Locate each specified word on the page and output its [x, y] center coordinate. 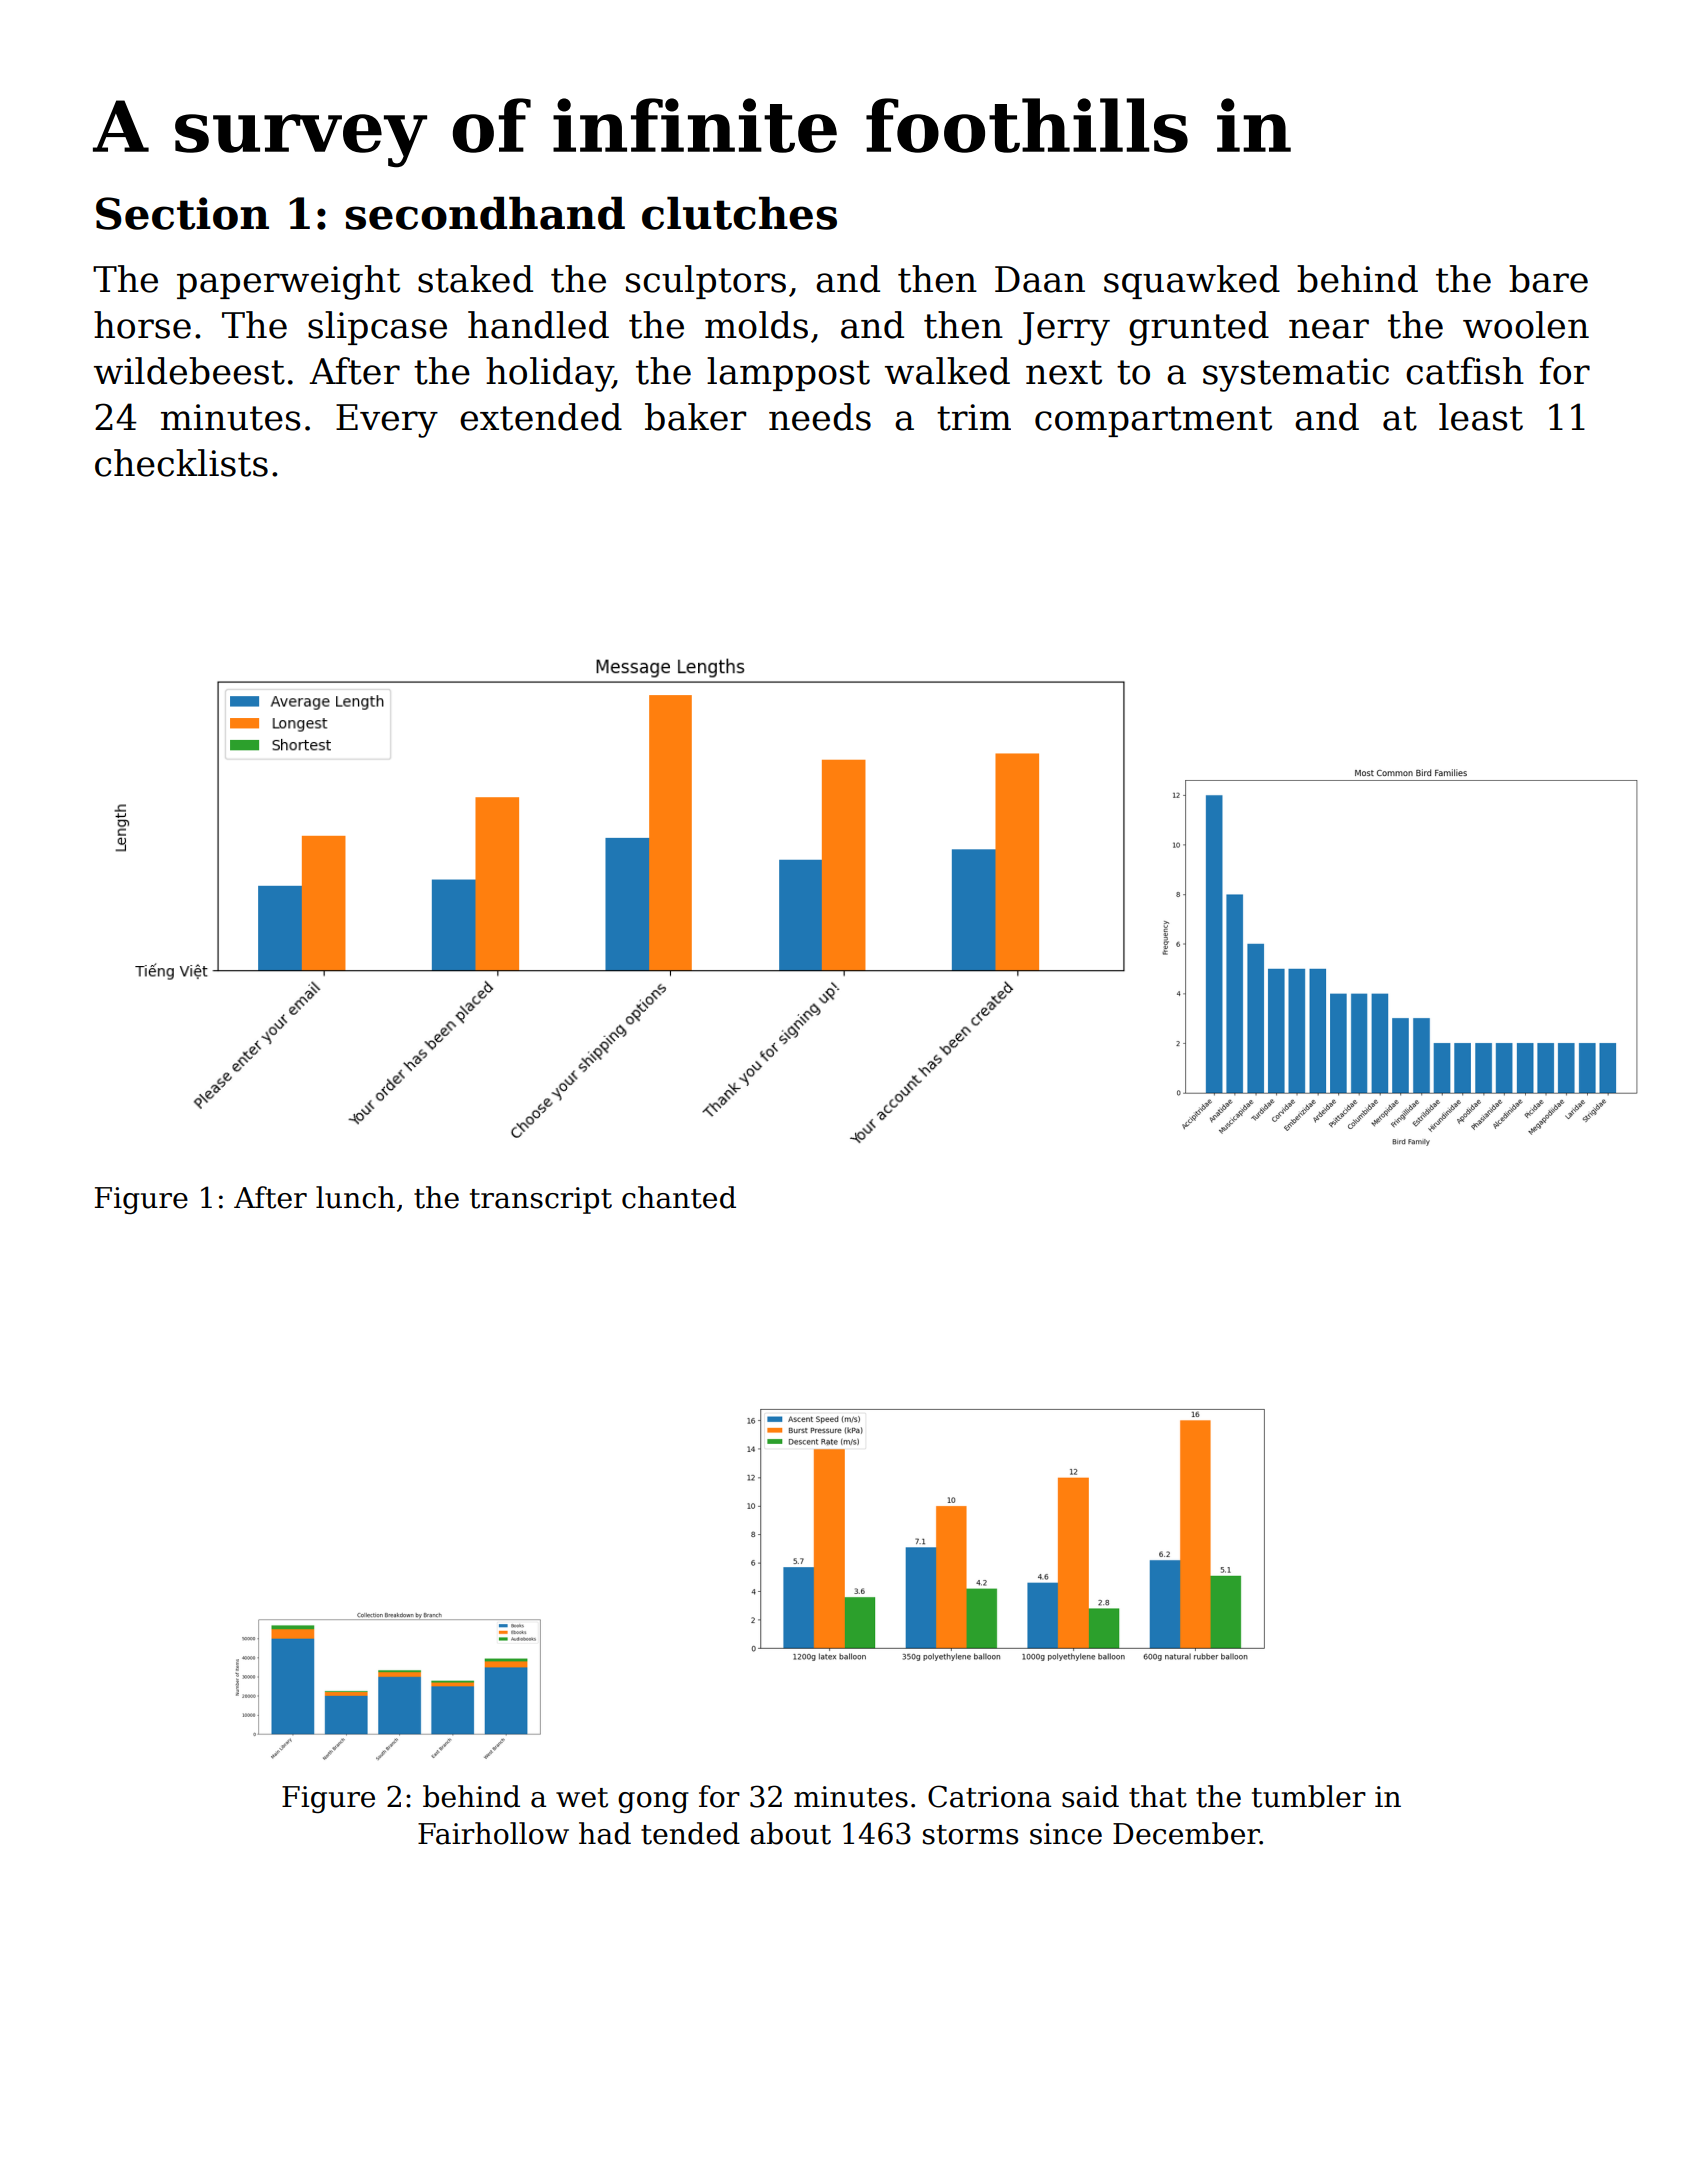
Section [182, 213]
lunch [355, 1197]
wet [582, 1798]
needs [820, 417]
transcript [541, 1200]
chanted [679, 1197]
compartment [1153, 421]
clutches [739, 213]
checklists [181, 463]
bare [1548, 279]
